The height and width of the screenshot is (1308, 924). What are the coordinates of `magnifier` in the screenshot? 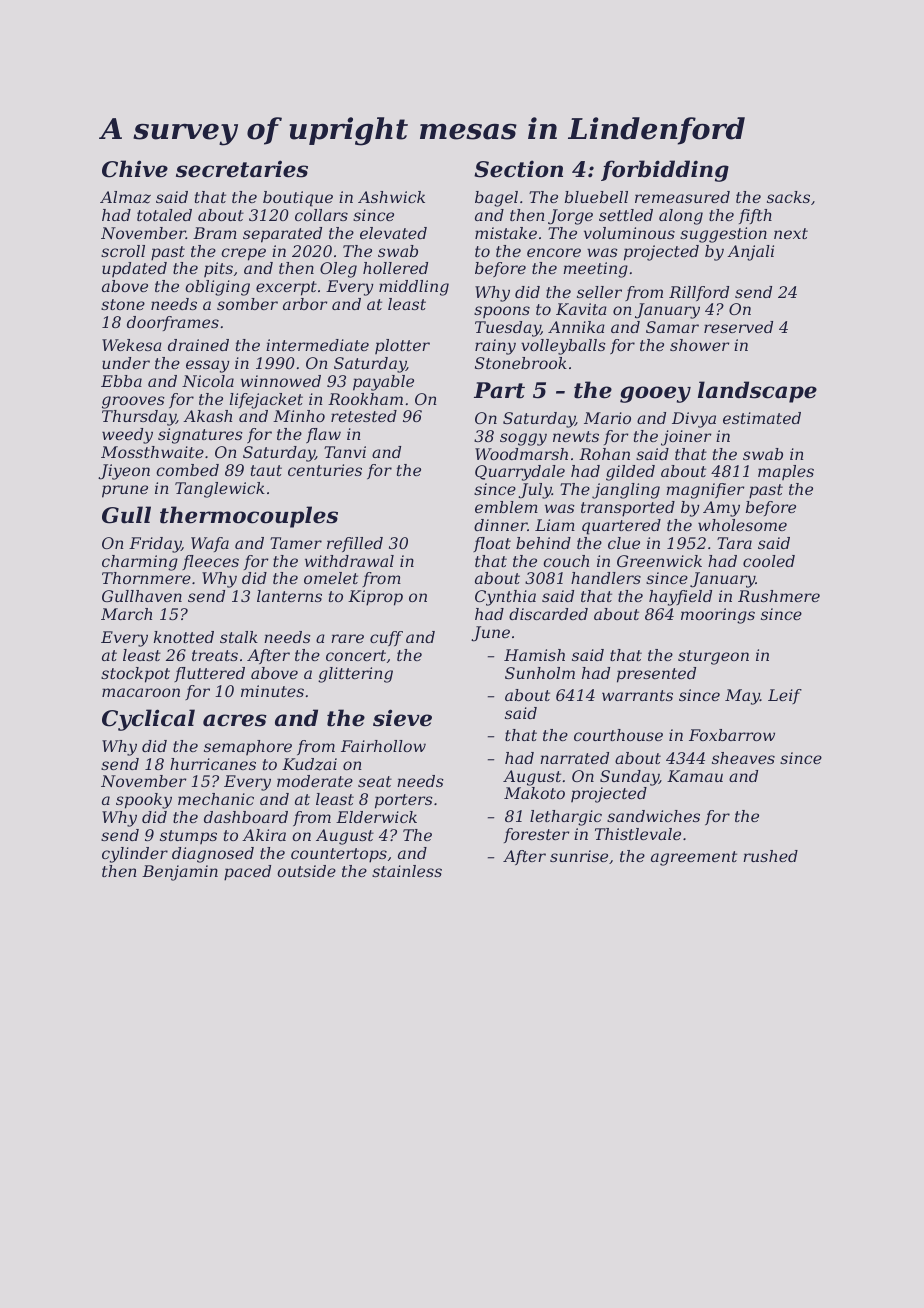 It's located at (705, 491).
